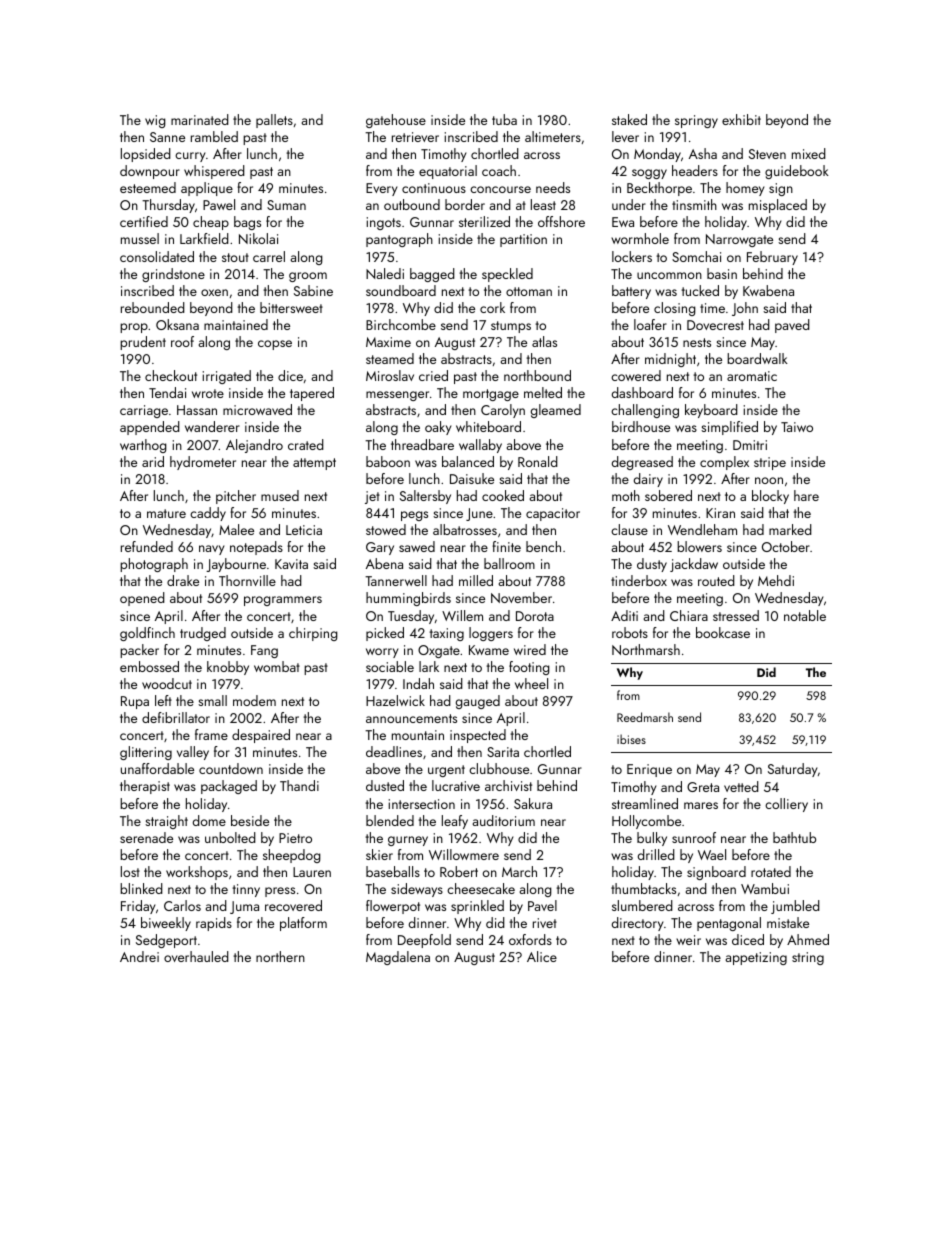  Describe the element at coordinates (398, 958) in the screenshot. I see `Magdalena` at that location.
